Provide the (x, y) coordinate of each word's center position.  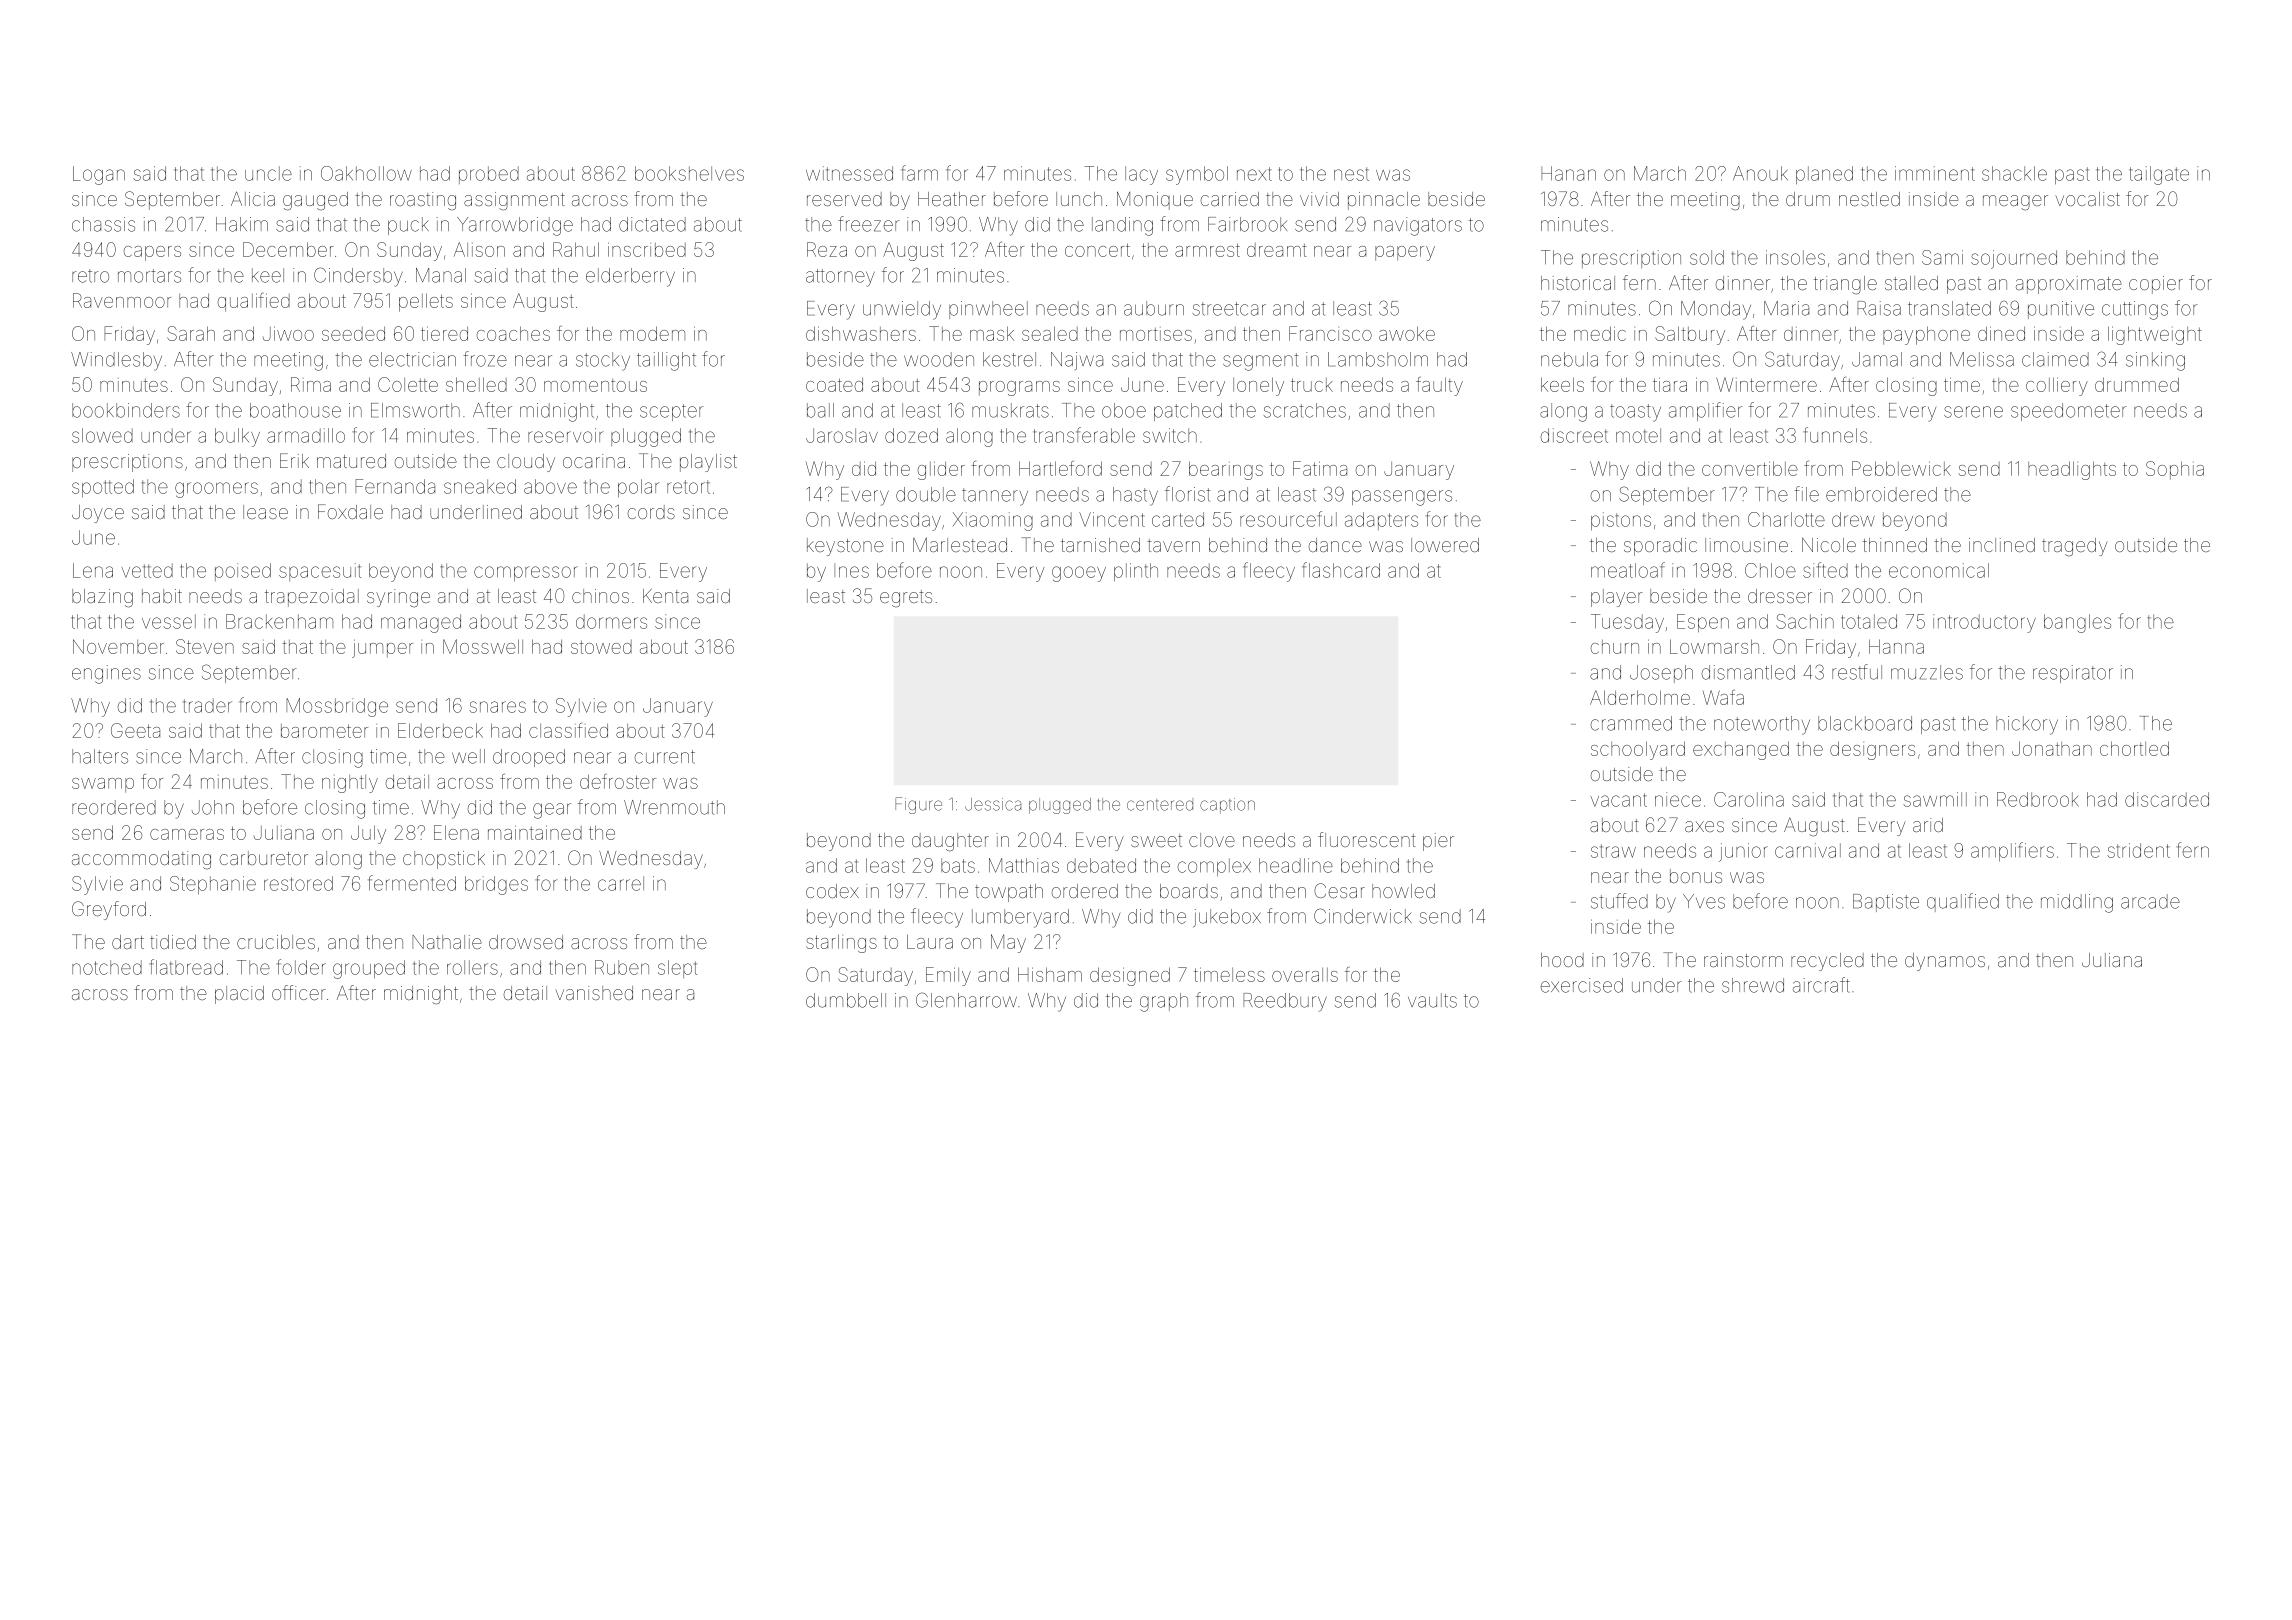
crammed (1631, 723)
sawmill (1935, 799)
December (288, 249)
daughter (950, 842)
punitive (2061, 310)
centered (1160, 805)
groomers (216, 490)
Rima (311, 384)
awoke (1407, 333)
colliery (2057, 386)
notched (107, 967)
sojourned (2014, 259)
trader (207, 705)
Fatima (1320, 468)
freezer (869, 224)
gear (552, 811)
